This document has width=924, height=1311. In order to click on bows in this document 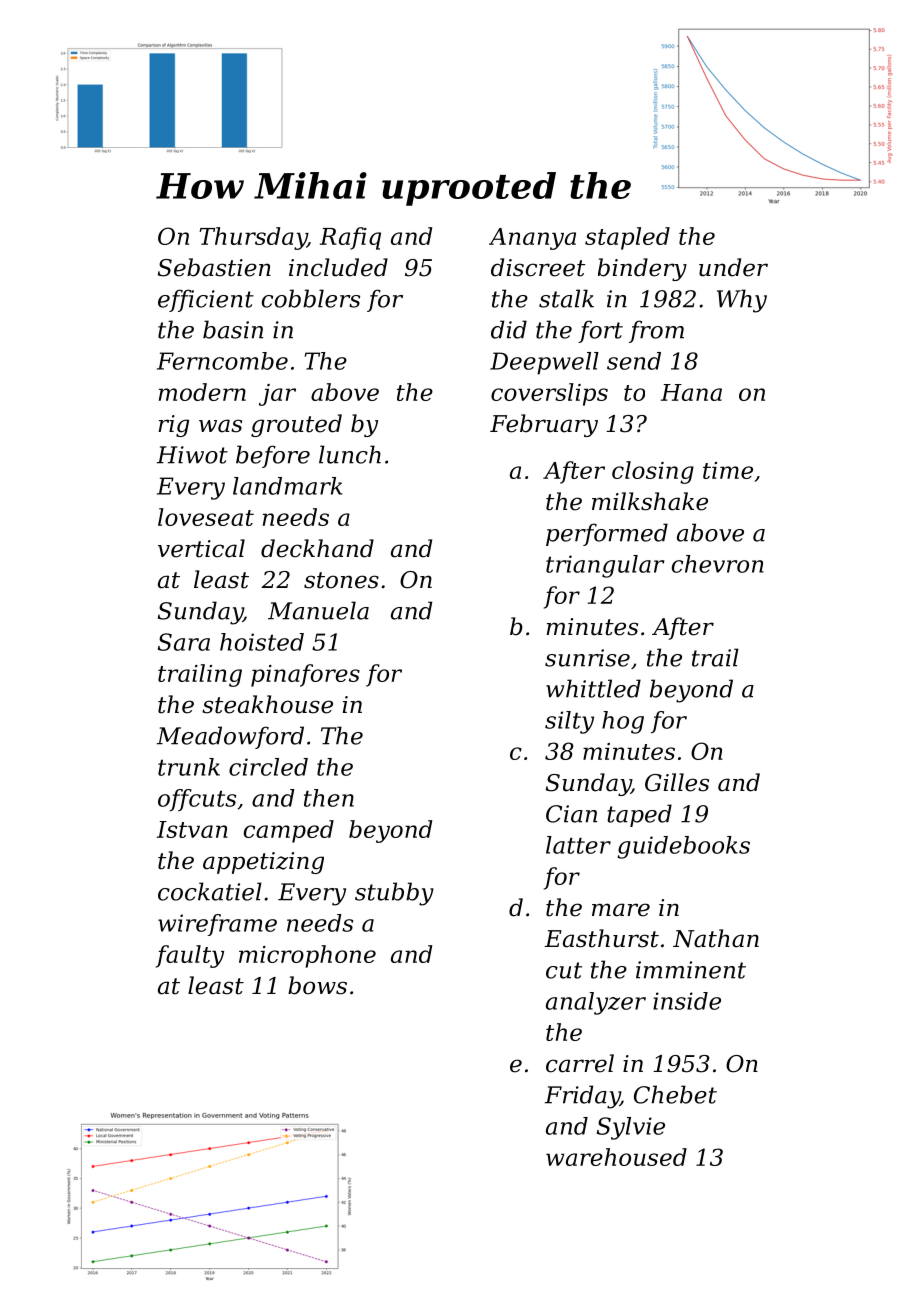, I will do `click(317, 985)`.
